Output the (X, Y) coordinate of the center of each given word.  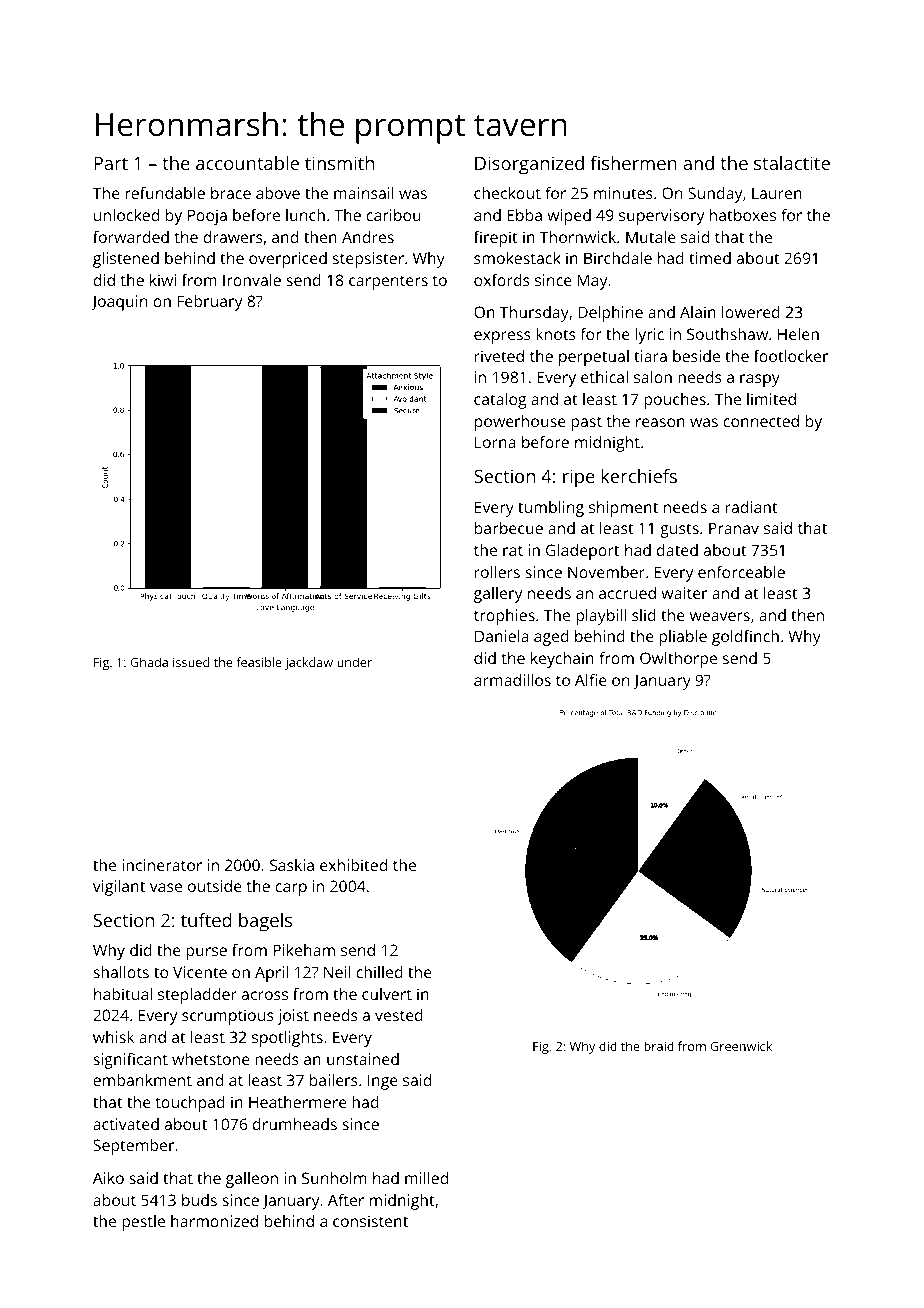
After (346, 1200)
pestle (143, 1223)
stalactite (792, 163)
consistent (370, 1221)
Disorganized (529, 165)
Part (111, 163)
